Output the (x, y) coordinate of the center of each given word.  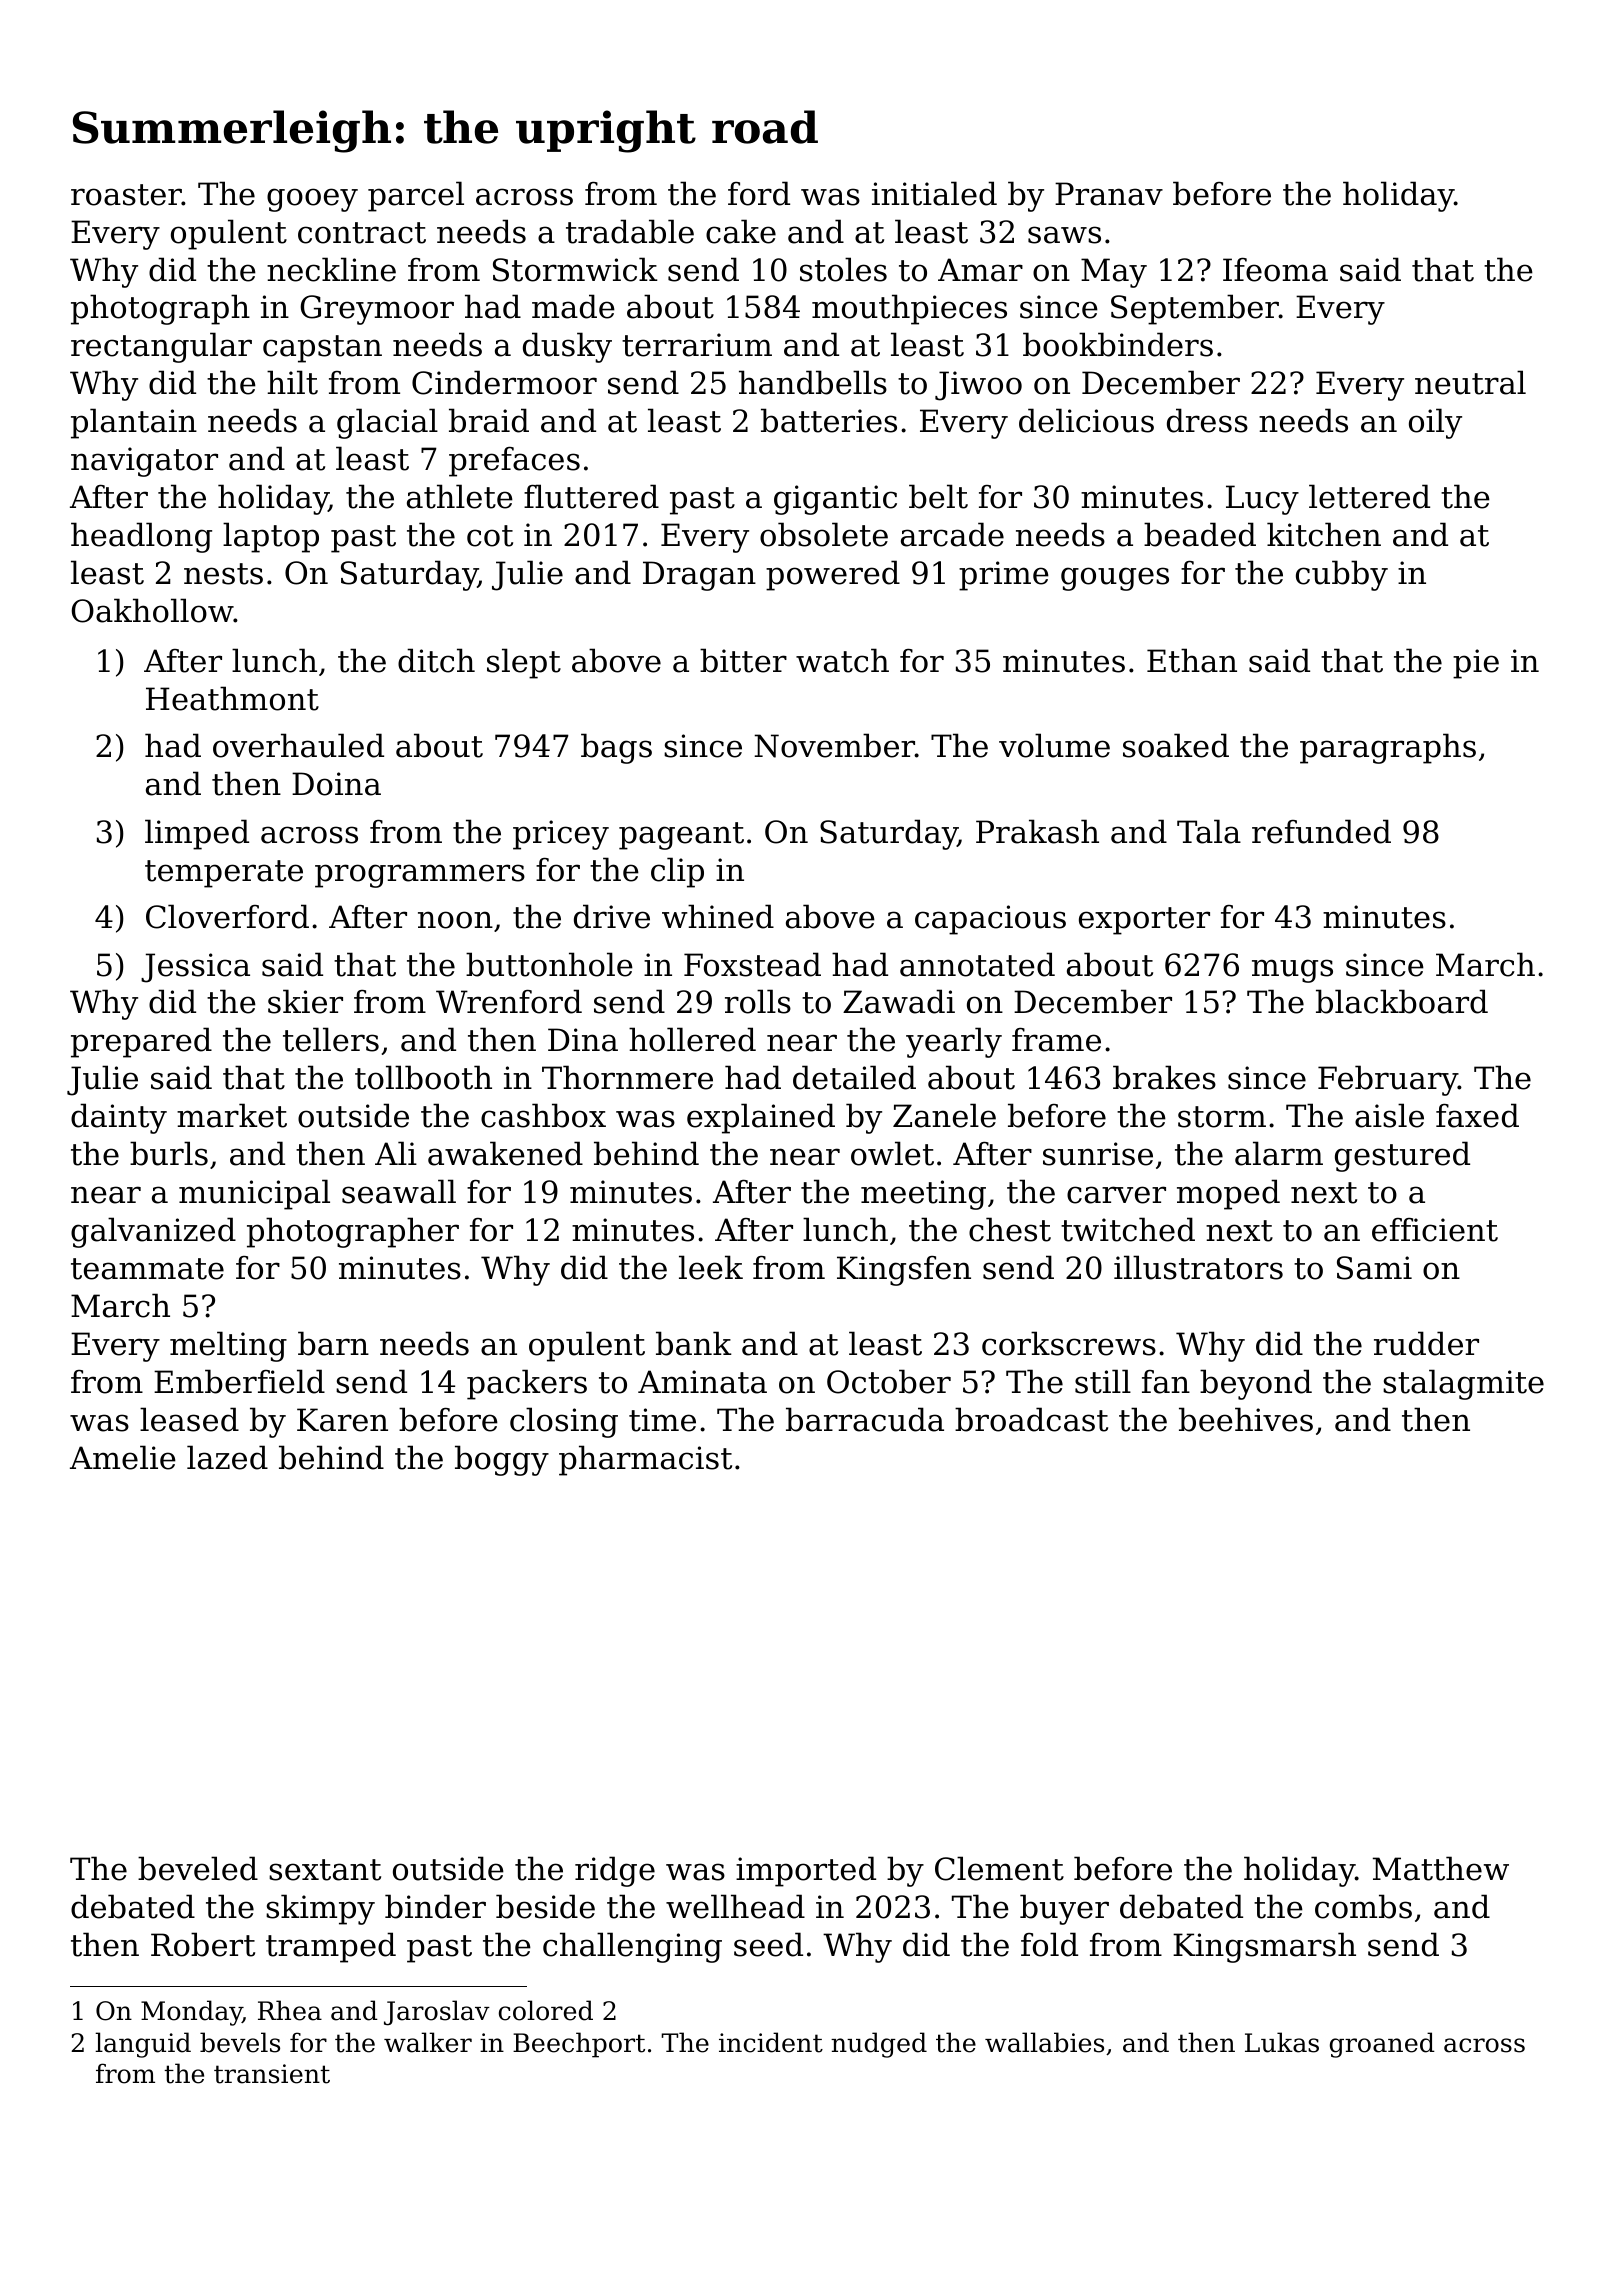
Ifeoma (1275, 270)
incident (771, 2042)
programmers (420, 876)
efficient (1435, 1230)
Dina (583, 1040)
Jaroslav (437, 2013)
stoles (843, 269)
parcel (416, 196)
